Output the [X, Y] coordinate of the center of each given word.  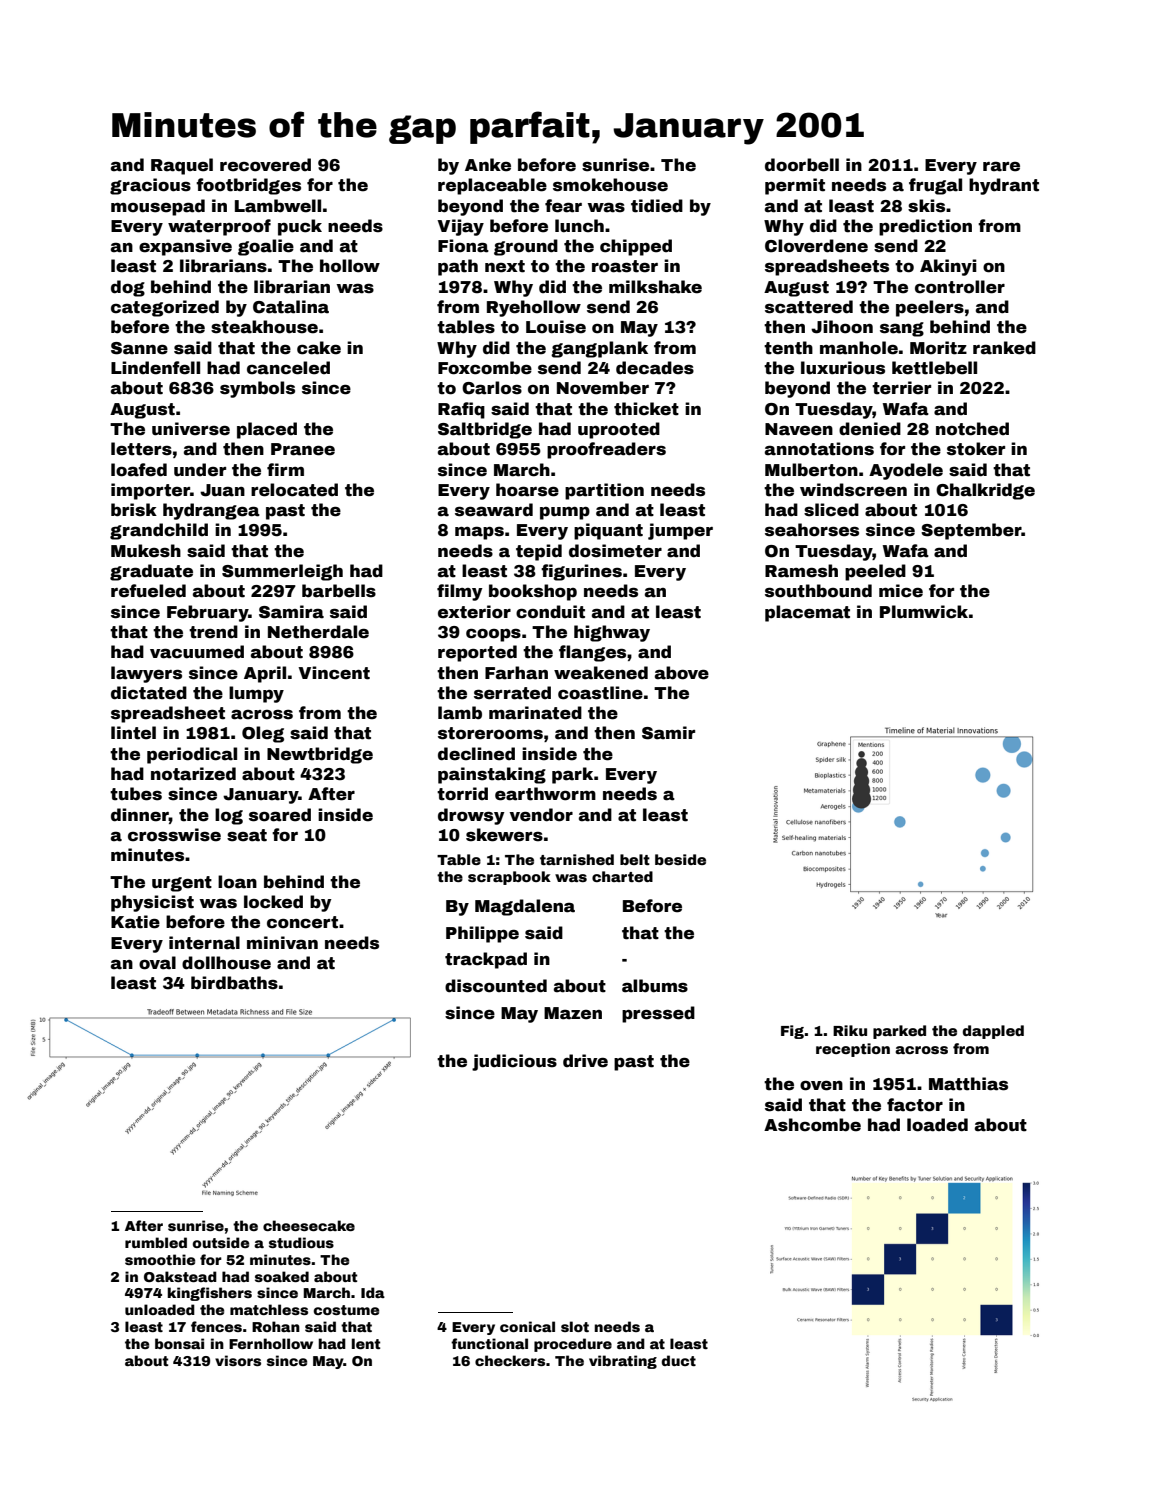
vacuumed [197, 652]
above [682, 673]
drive [585, 1061]
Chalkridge [985, 491]
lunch [579, 226]
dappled [993, 1032]
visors [238, 1360]
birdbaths [234, 983]
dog [128, 288]
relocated [294, 490]
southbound [818, 591]
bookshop [533, 592]
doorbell [802, 165]
